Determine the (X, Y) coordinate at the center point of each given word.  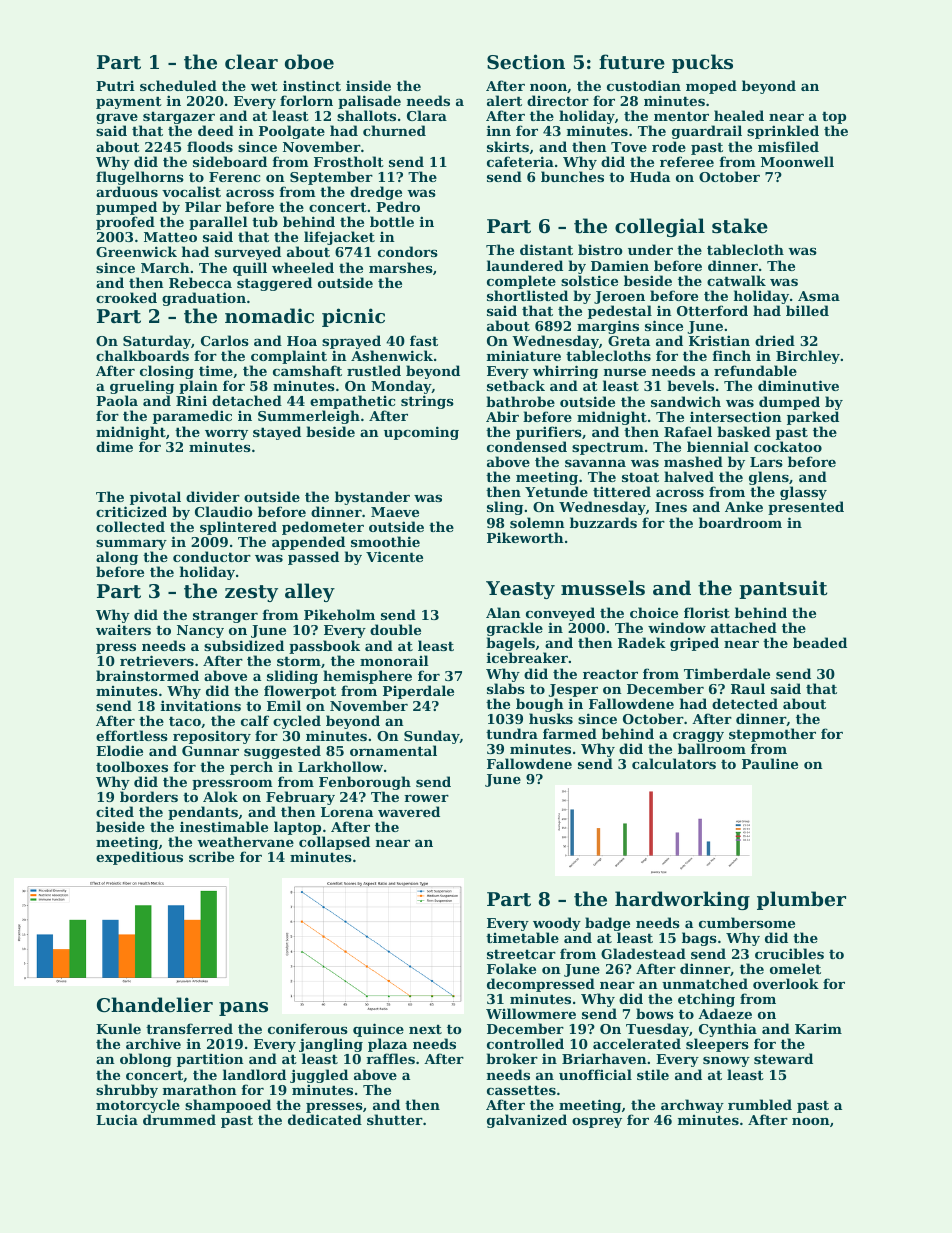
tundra (512, 733)
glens (769, 479)
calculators (674, 763)
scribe (211, 856)
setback (516, 386)
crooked (126, 297)
